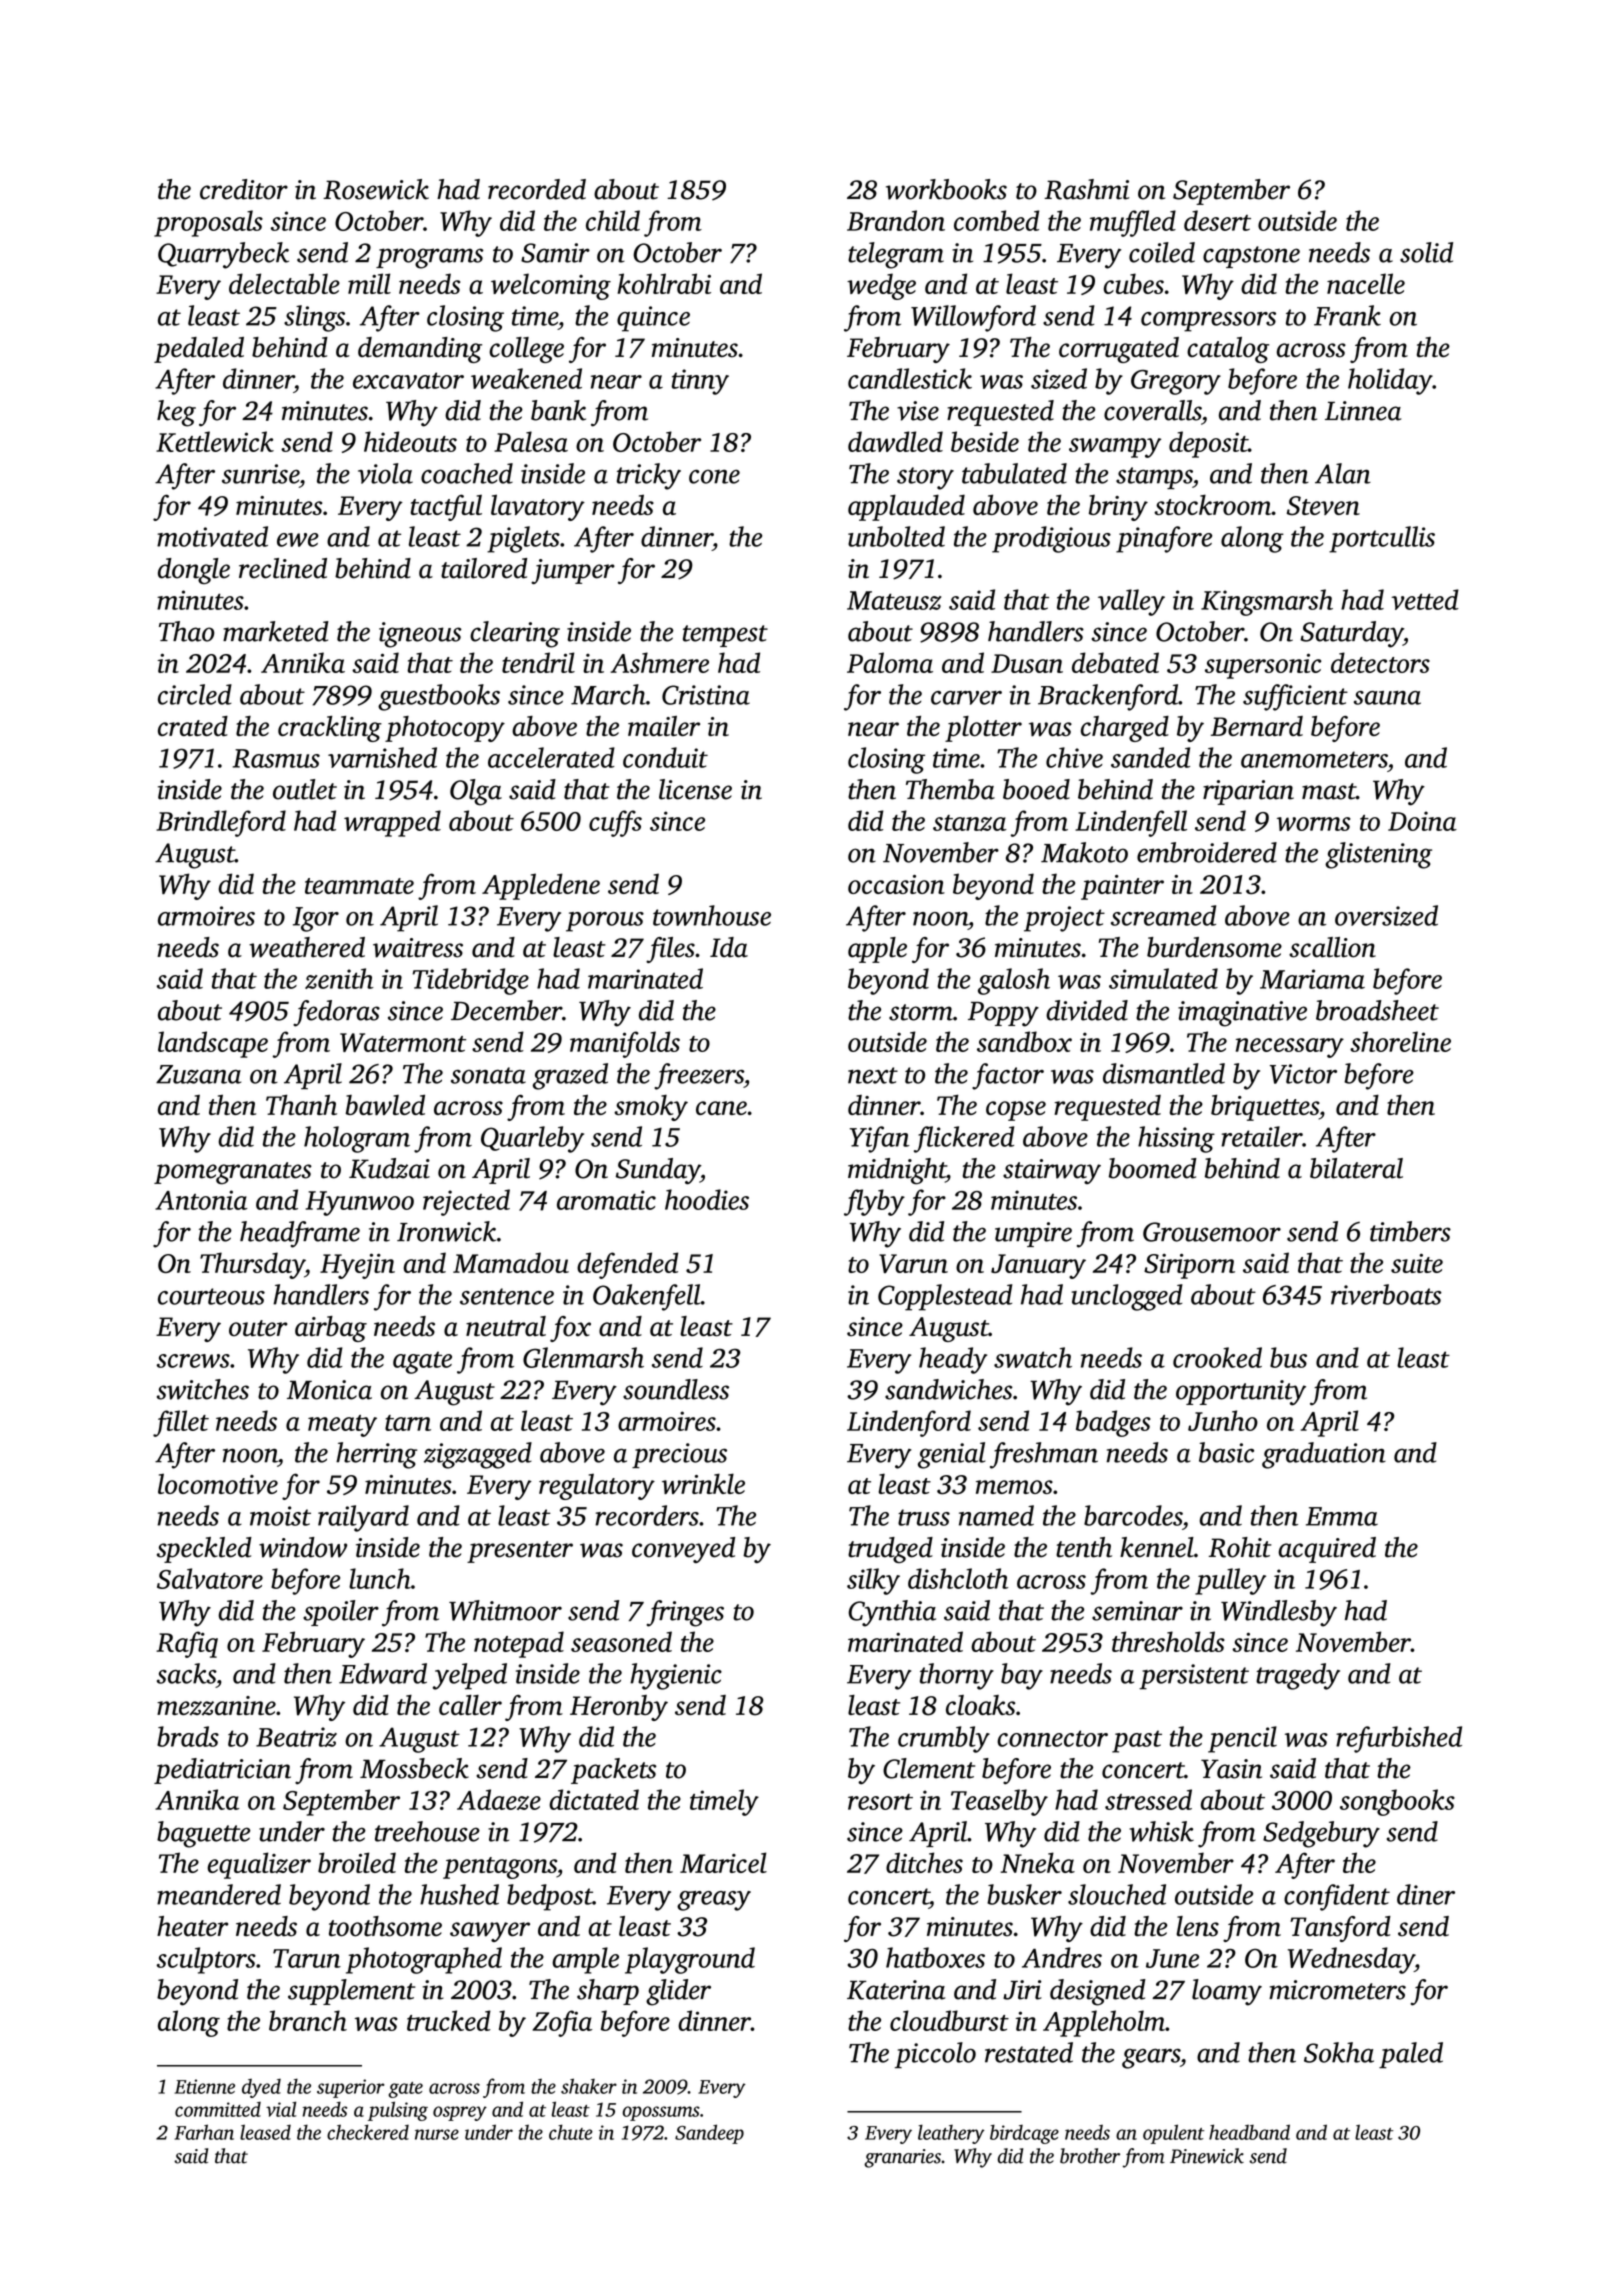  I want to click on pedaled, so click(199, 350).
